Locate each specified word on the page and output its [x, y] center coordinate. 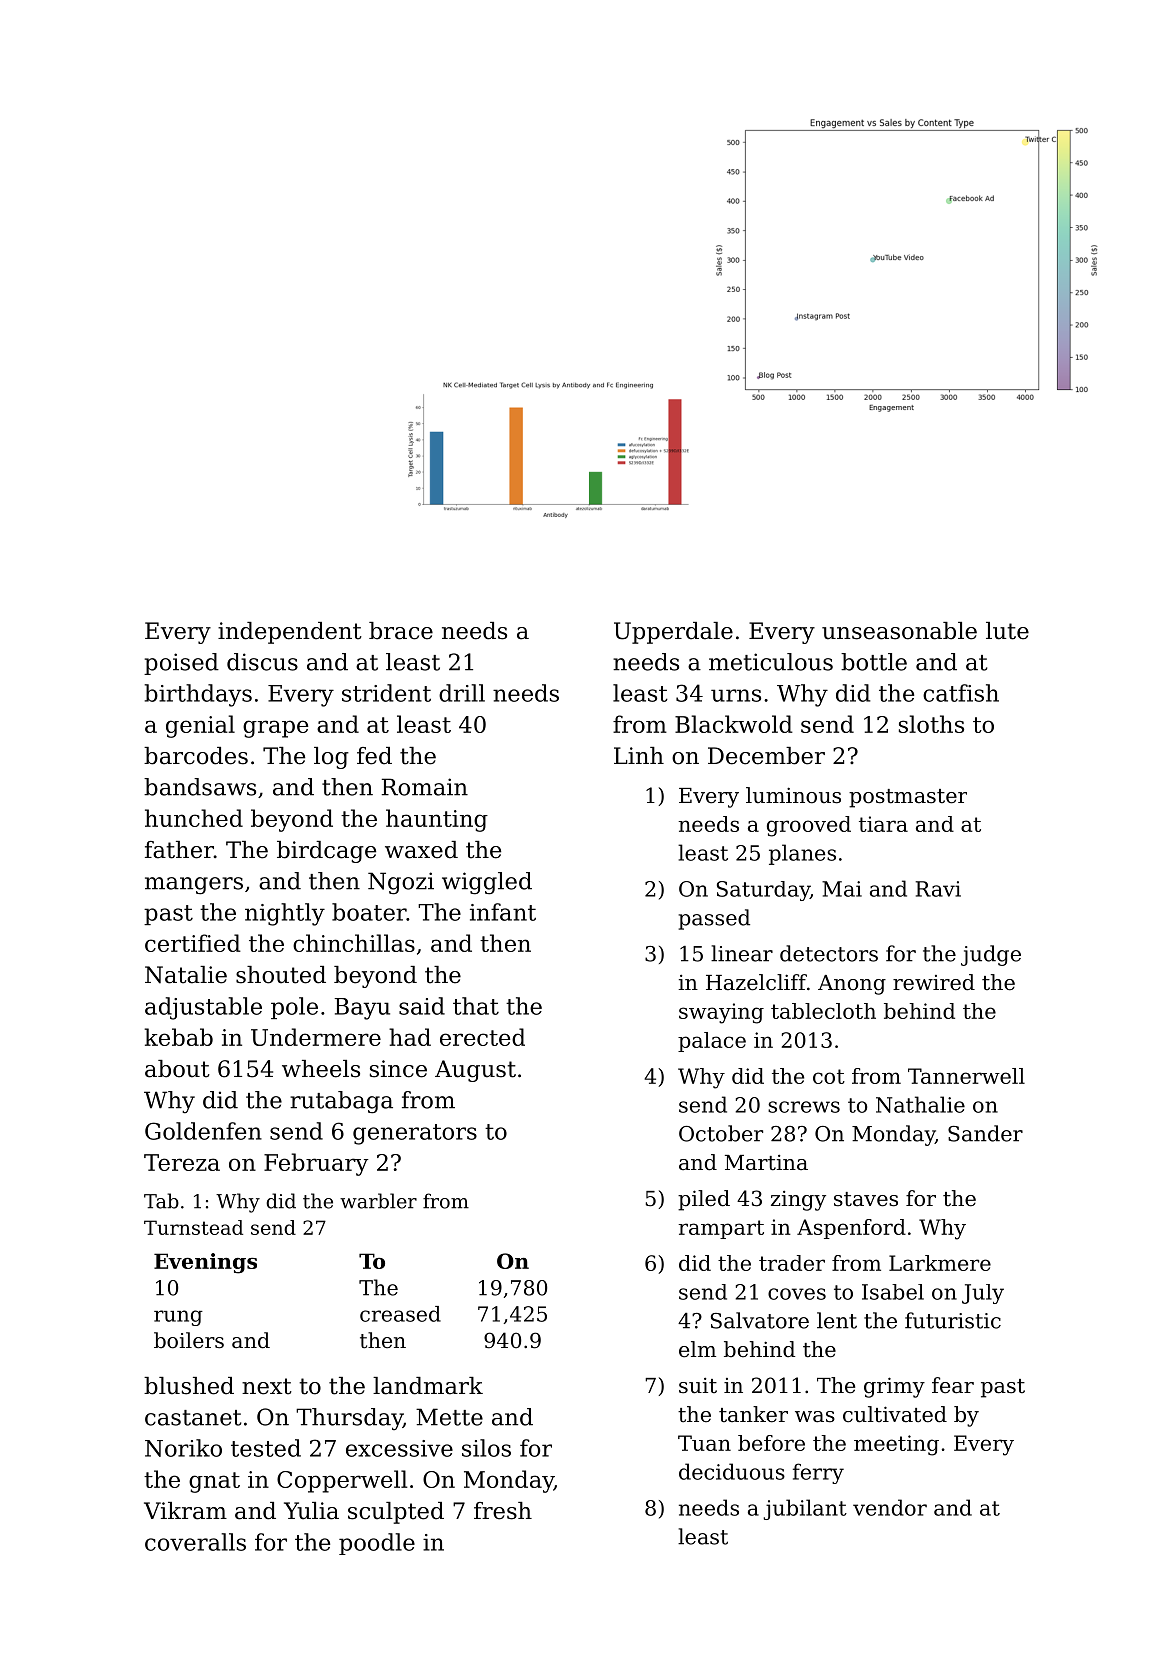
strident [386, 693]
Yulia [311, 1511]
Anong [852, 985]
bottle [874, 662]
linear [742, 953]
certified [193, 943]
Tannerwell [966, 1076]
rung [178, 1318]
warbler [378, 1201]
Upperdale [673, 633]
